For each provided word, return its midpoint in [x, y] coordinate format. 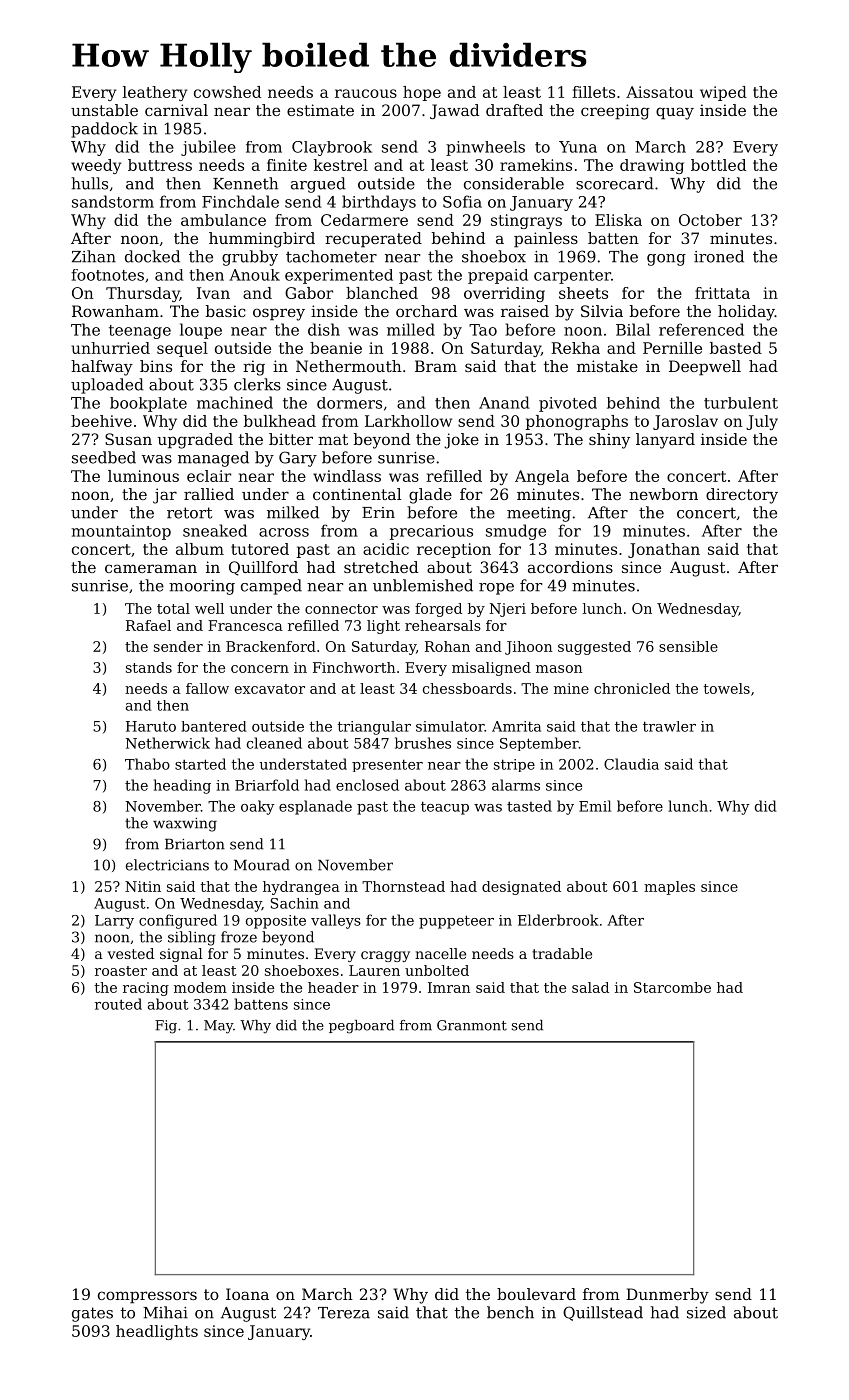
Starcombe [672, 987]
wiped [723, 93]
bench [510, 1312]
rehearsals [443, 625]
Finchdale [240, 201]
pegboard [361, 1027]
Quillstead [603, 1313]
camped [271, 587]
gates [92, 1314]
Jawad [454, 111]
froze [239, 937]
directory [742, 496]
